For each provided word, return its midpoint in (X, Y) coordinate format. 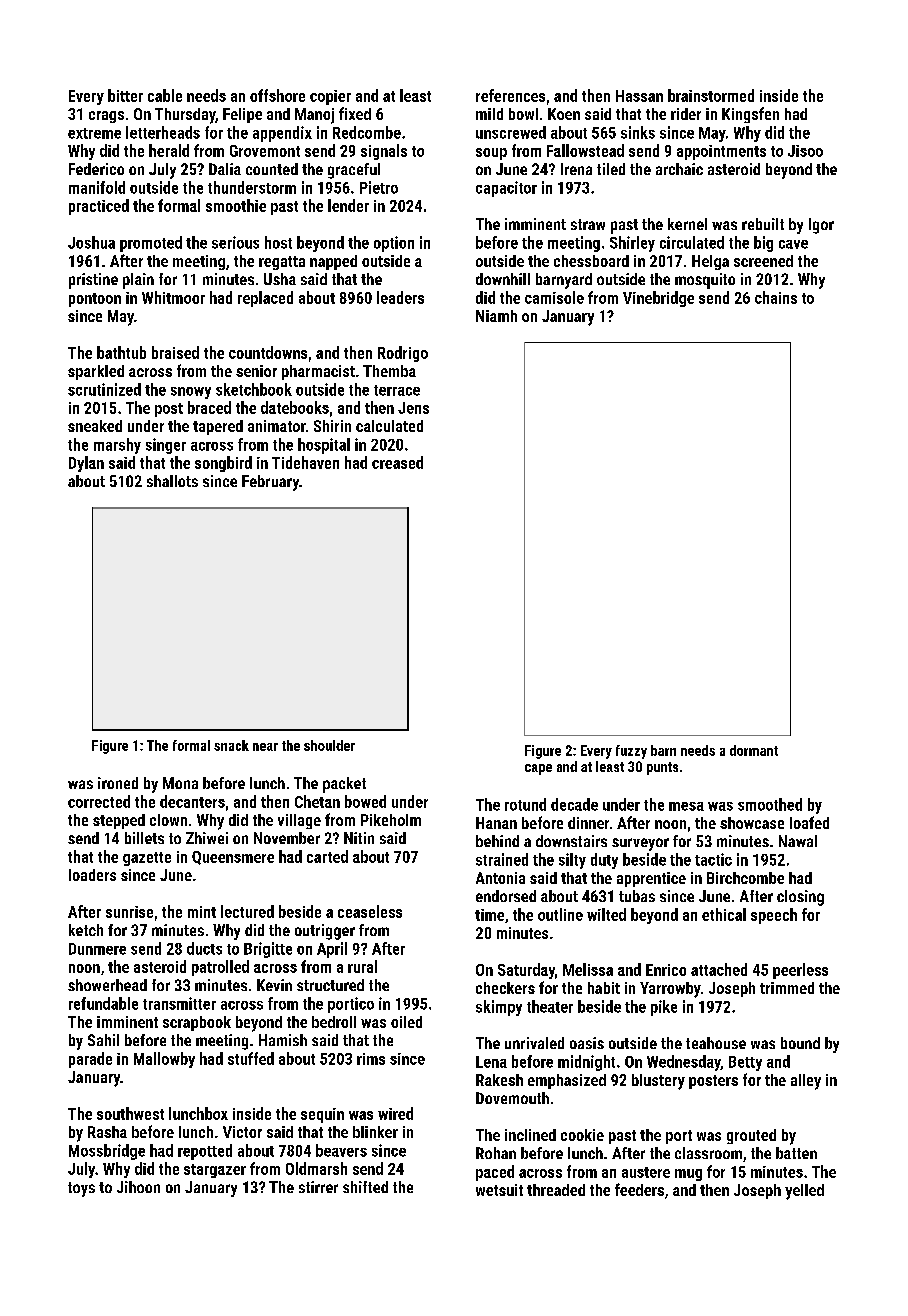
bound (800, 1043)
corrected (99, 801)
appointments (721, 152)
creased (397, 462)
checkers (505, 988)
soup (491, 154)
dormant (754, 750)
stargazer (215, 1171)
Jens (413, 408)
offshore (277, 95)
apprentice (651, 879)
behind (497, 841)
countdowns (268, 352)
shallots (172, 481)
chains (776, 297)
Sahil (103, 1040)
